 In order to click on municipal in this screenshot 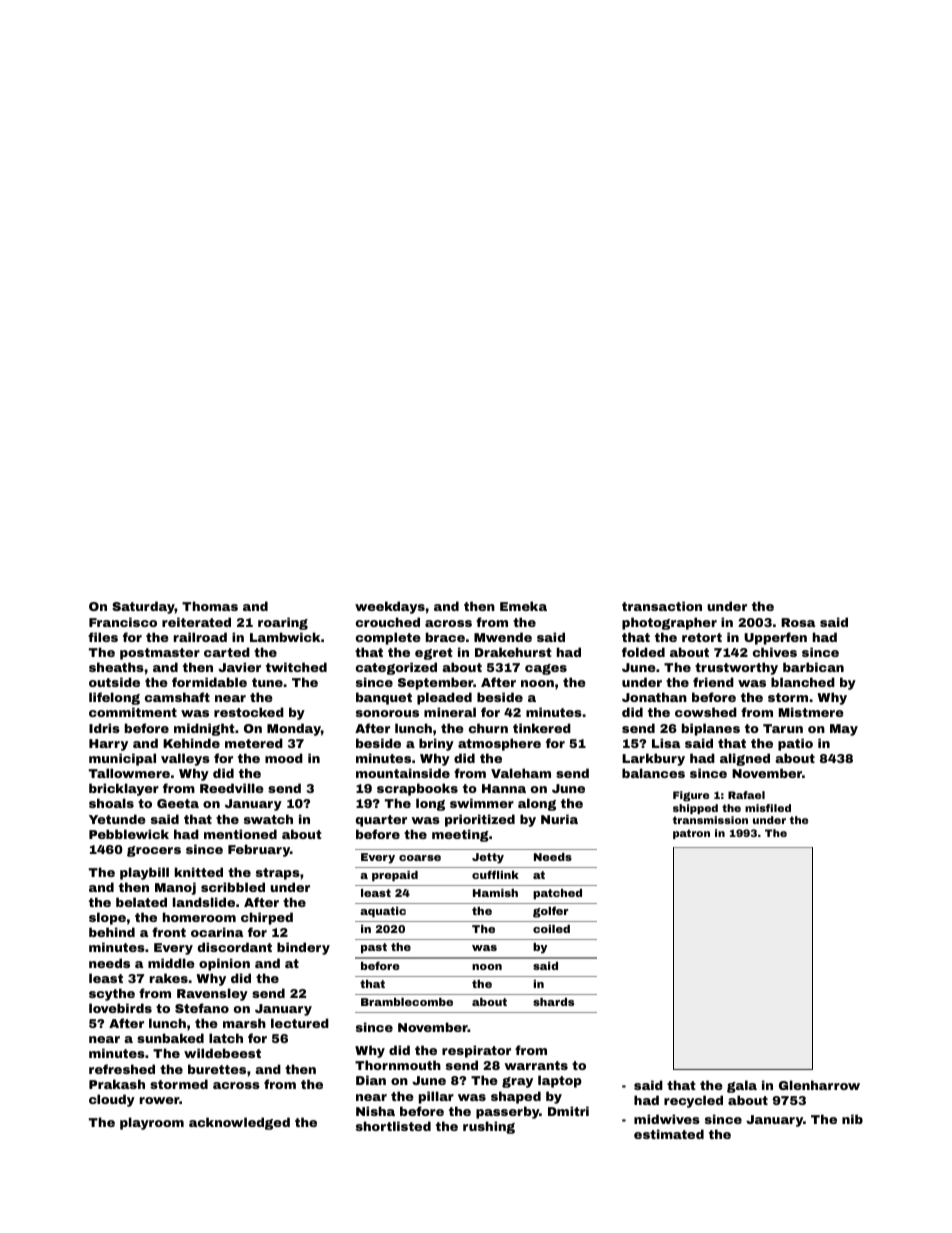, I will do `click(122, 759)`.
